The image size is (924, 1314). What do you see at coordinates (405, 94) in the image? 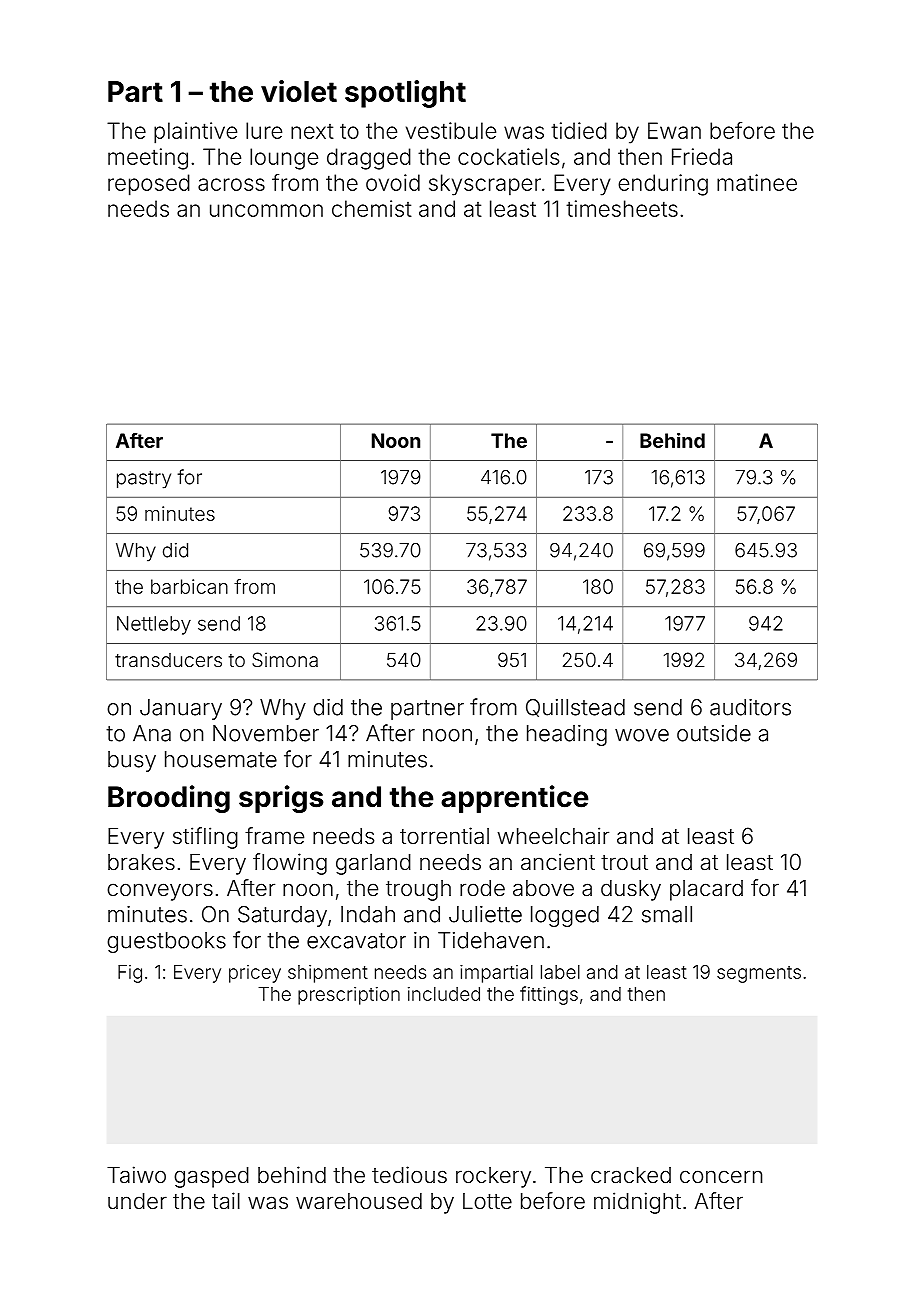
I see `spotlight` at bounding box center [405, 94].
